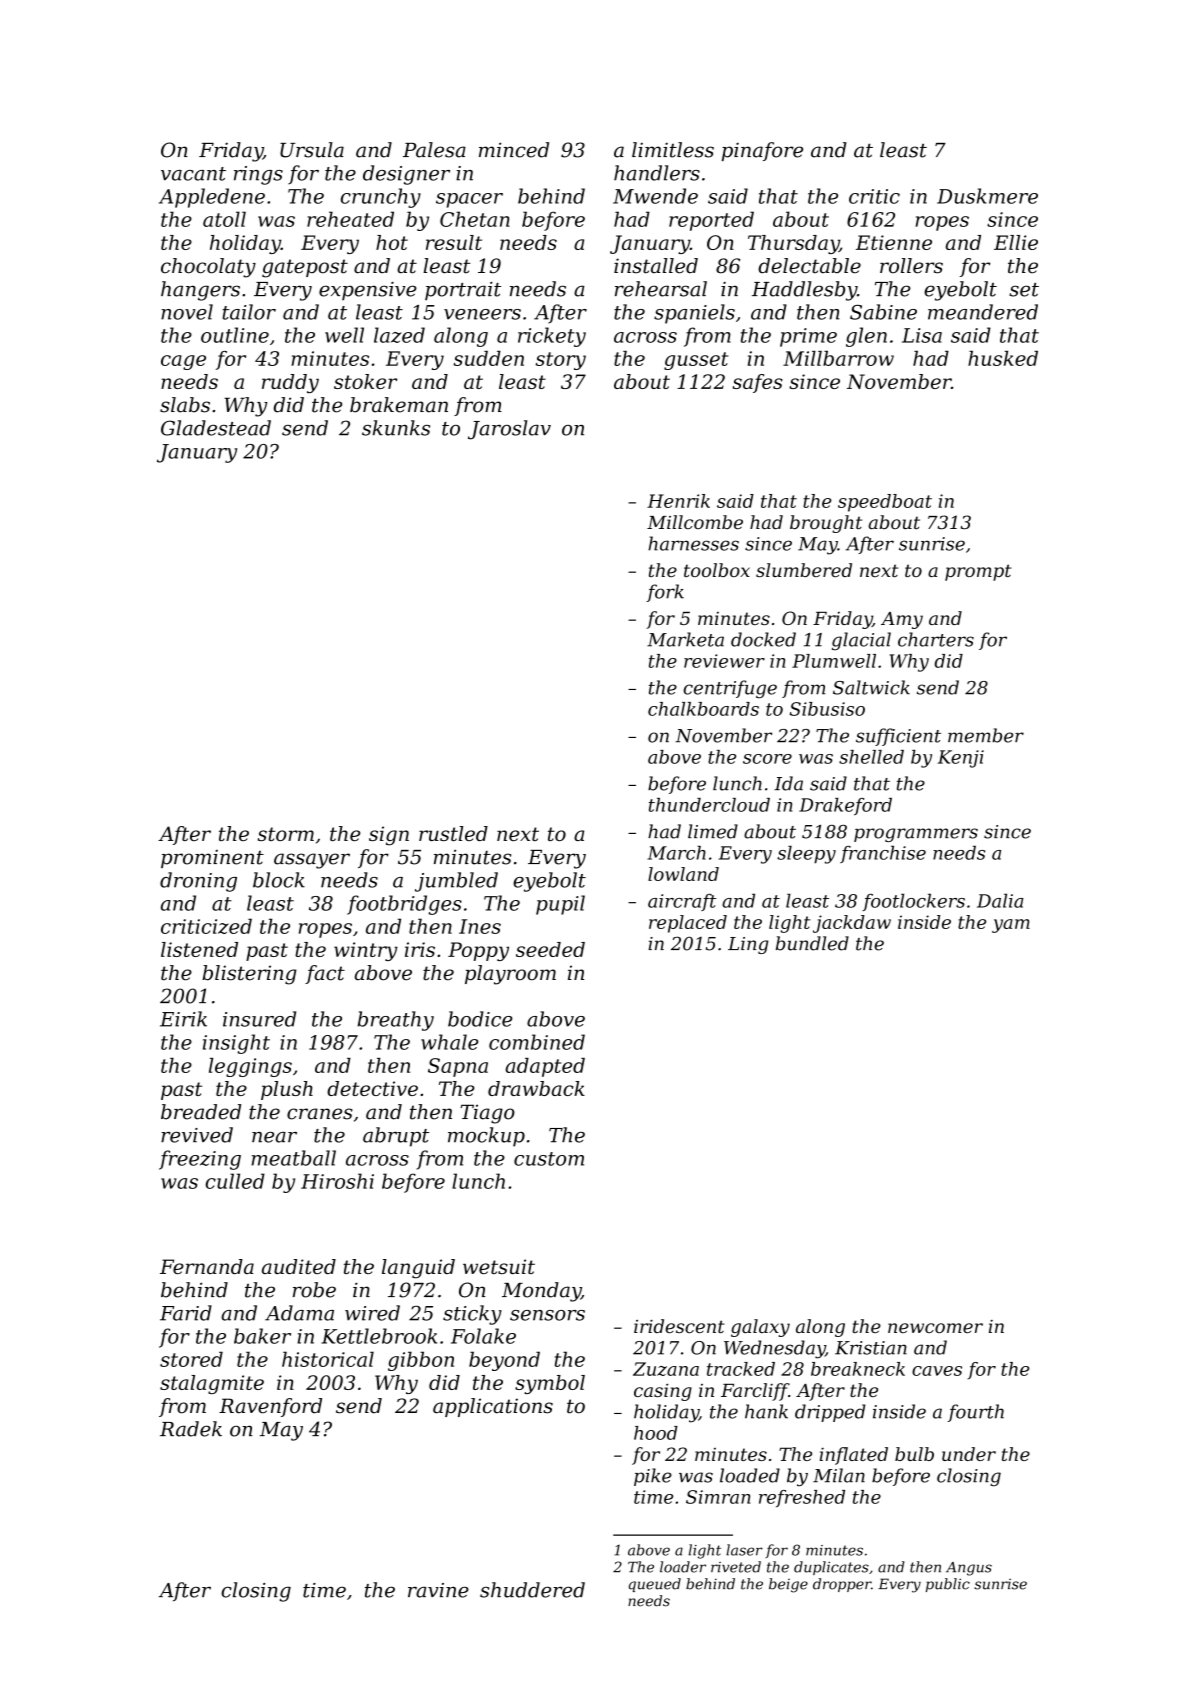 The height and width of the screenshot is (1696, 1199). Describe the element at coordinates (894, 242) in the screenshot. I see `Etienne` at that location.
